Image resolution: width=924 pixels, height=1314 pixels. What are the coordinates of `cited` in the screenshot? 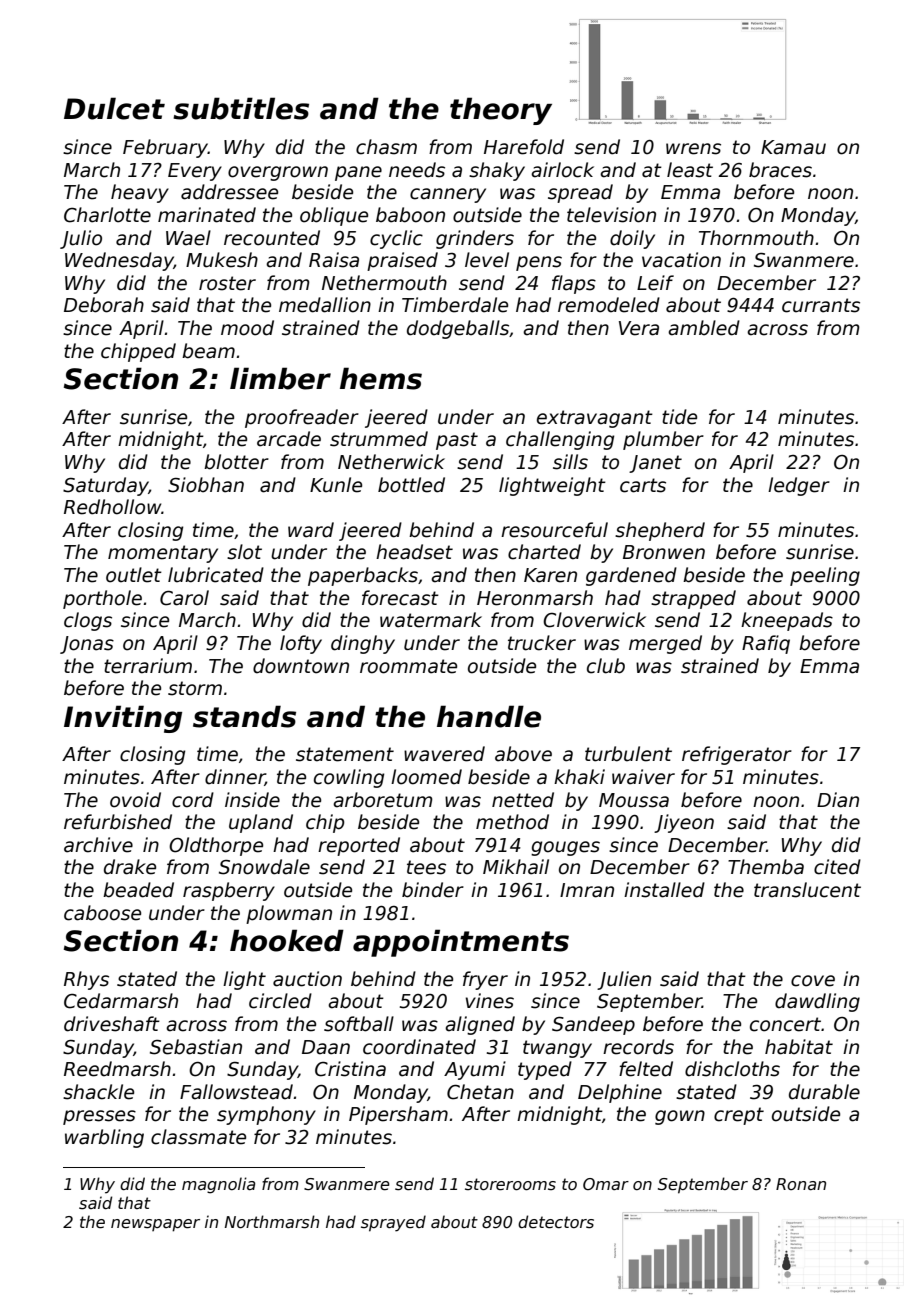 It's located at (837, 867).
